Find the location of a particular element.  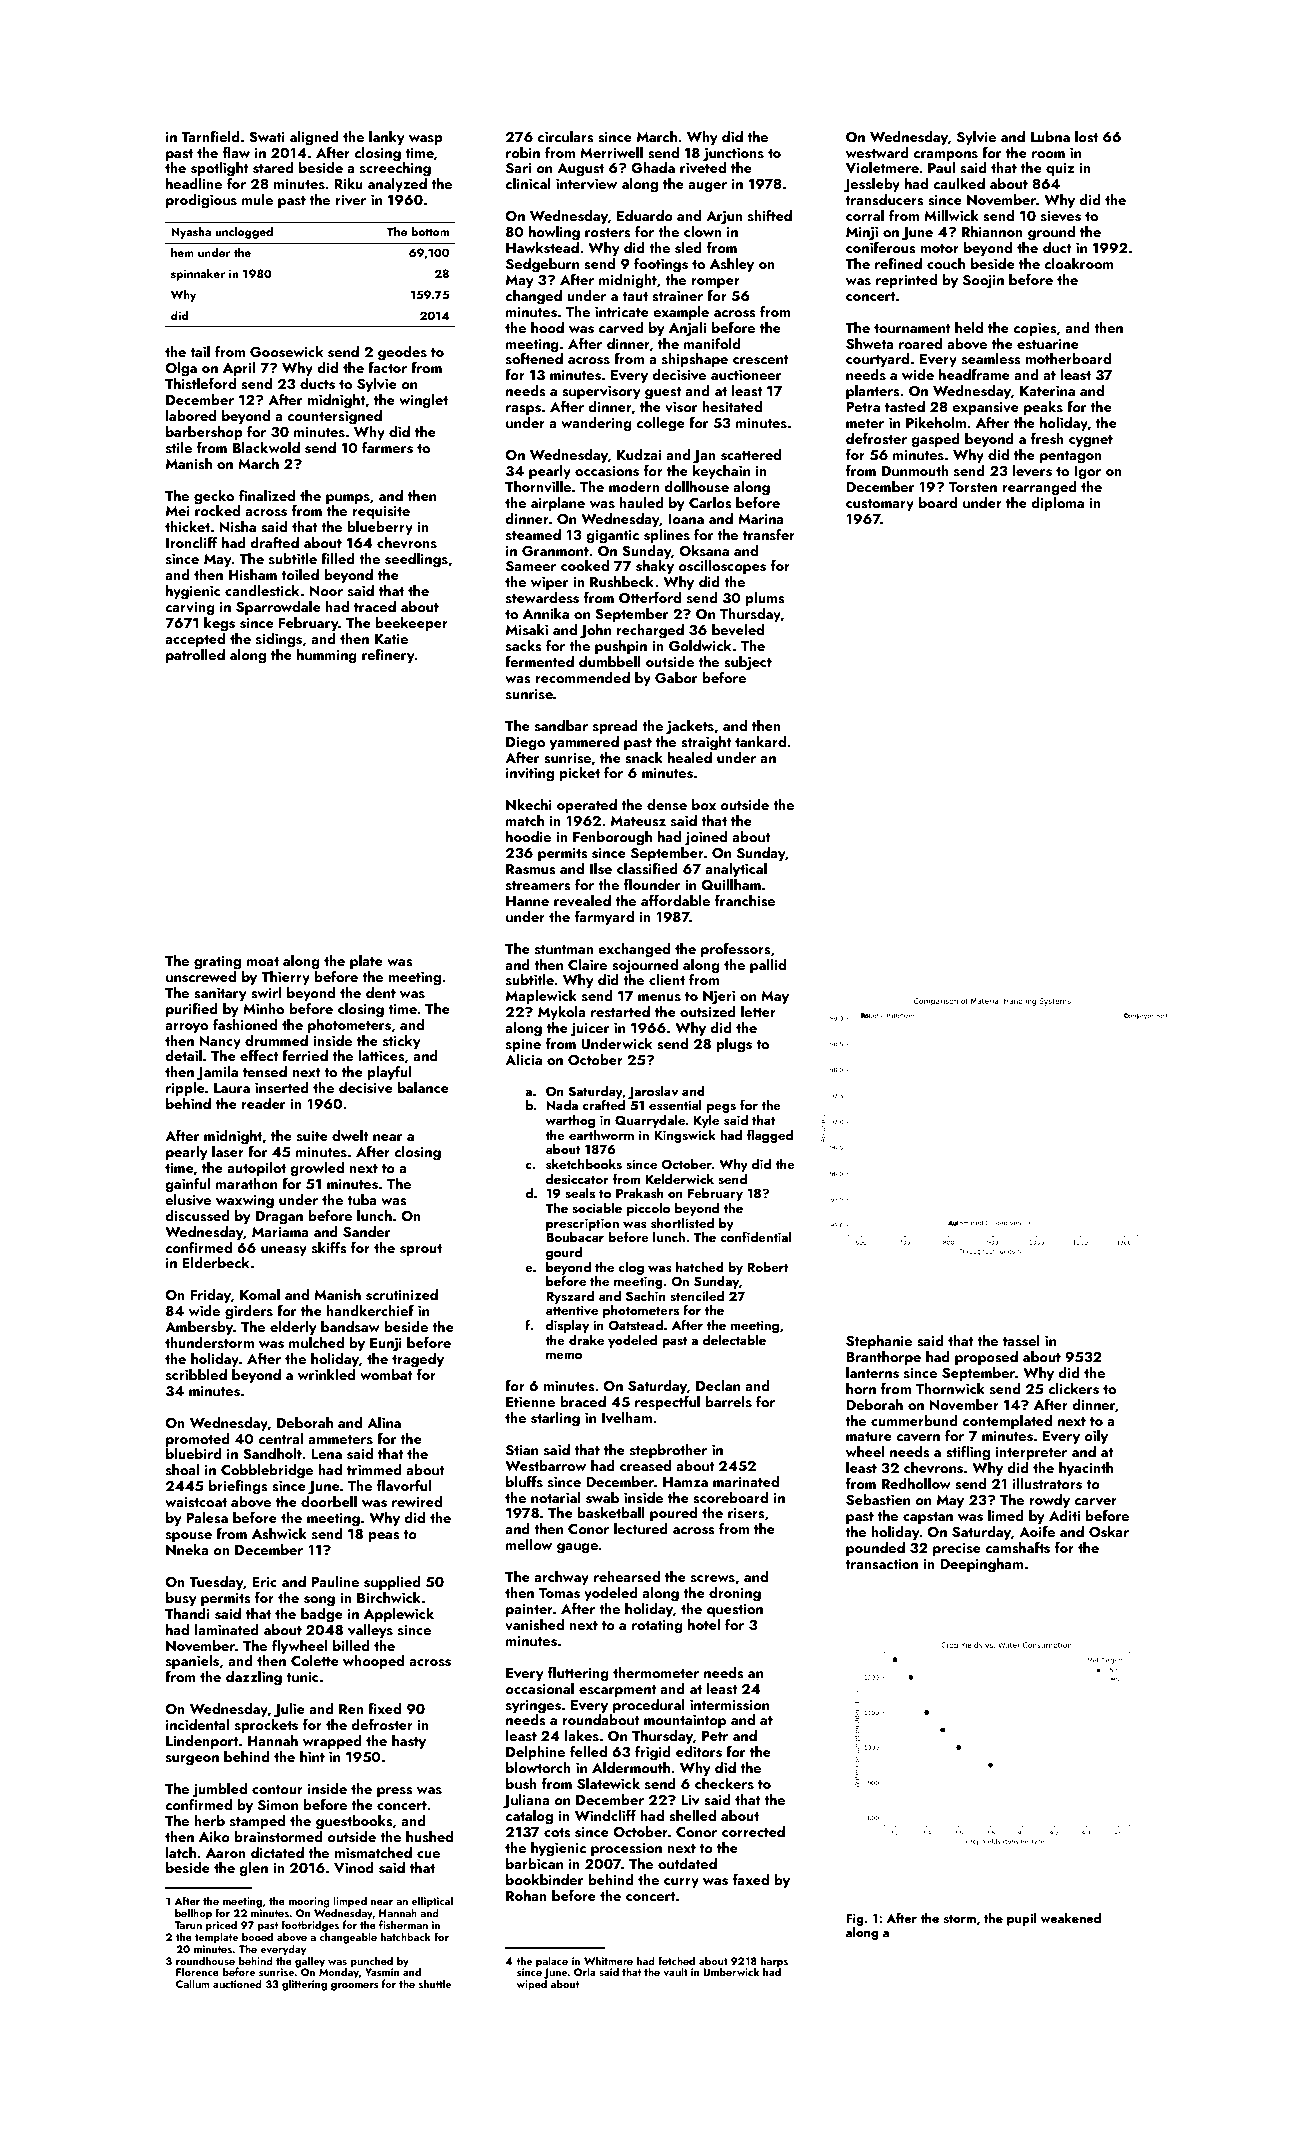

Orla is located at coordinates (585, 1971).
